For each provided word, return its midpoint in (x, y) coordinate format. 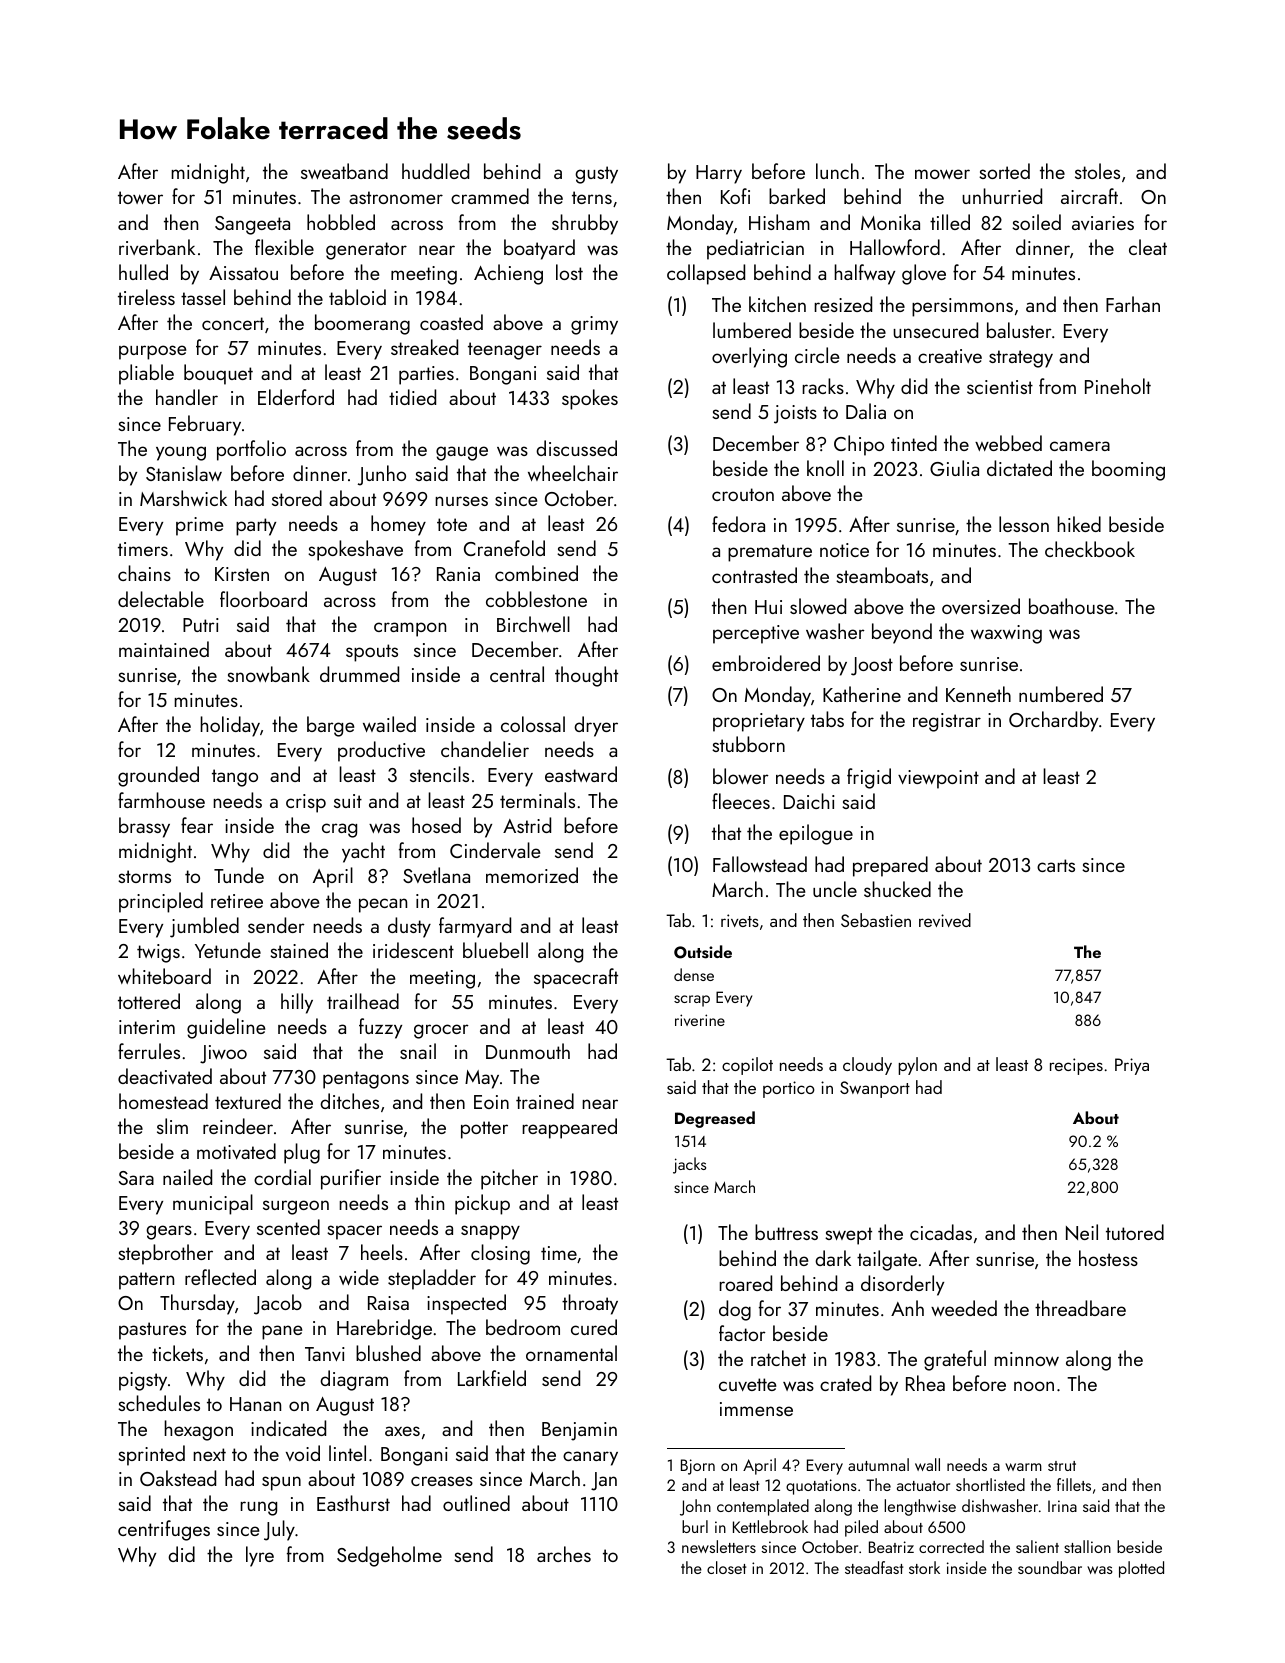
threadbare (1080, 1308)
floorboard (263, 599)
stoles (1097, 171)
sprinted (151, 1455)
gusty (596, 175)
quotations (821, 1487)
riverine (700, 1020)
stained (299, 950)
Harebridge (384, 1329)
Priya (1132, 1066)
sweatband (344, 171)
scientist (1000, 387)
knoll (825, 468)
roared (745, 1283)
